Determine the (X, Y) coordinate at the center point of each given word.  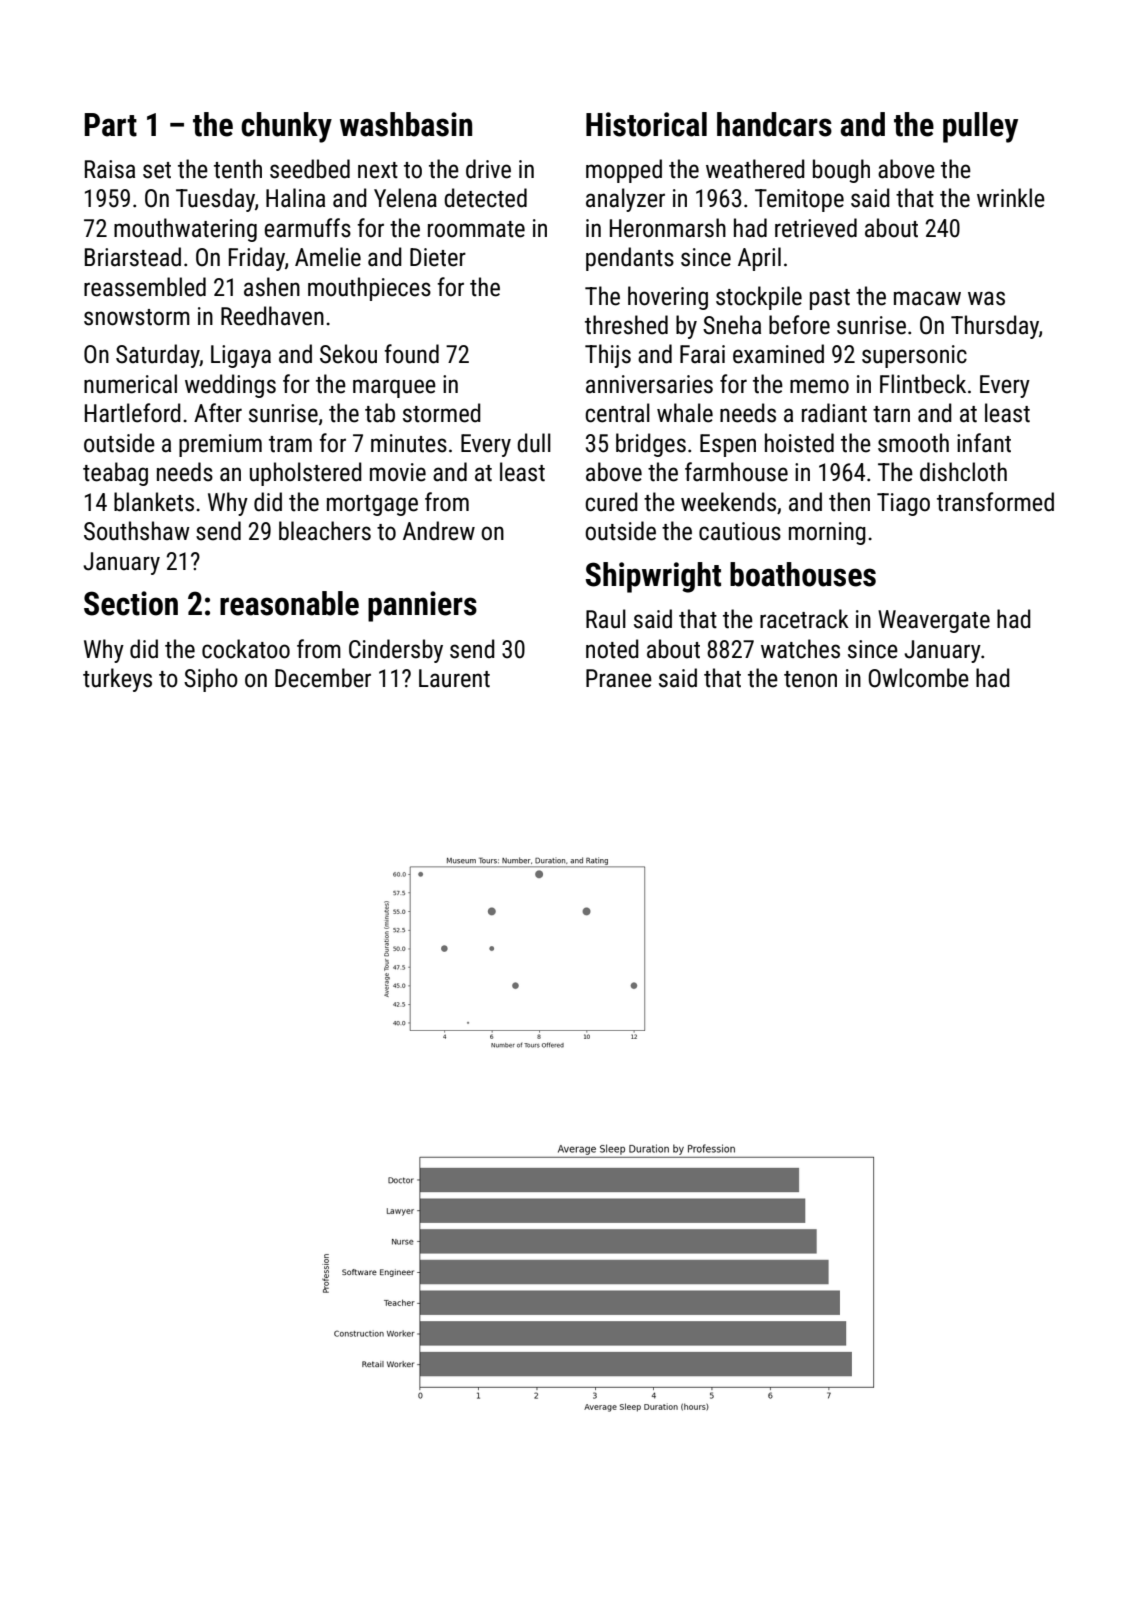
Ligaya (241, 356)
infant (984, 443)
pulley (980, 127)
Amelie (328, 257)
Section (131, 603)
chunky (286, 127)
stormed (442, 413)
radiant (834, 413)
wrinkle (1011, 198)
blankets (154, 502)
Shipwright (653, 577)
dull (534, 443)
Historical (646, 124)
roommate (476, 229)
